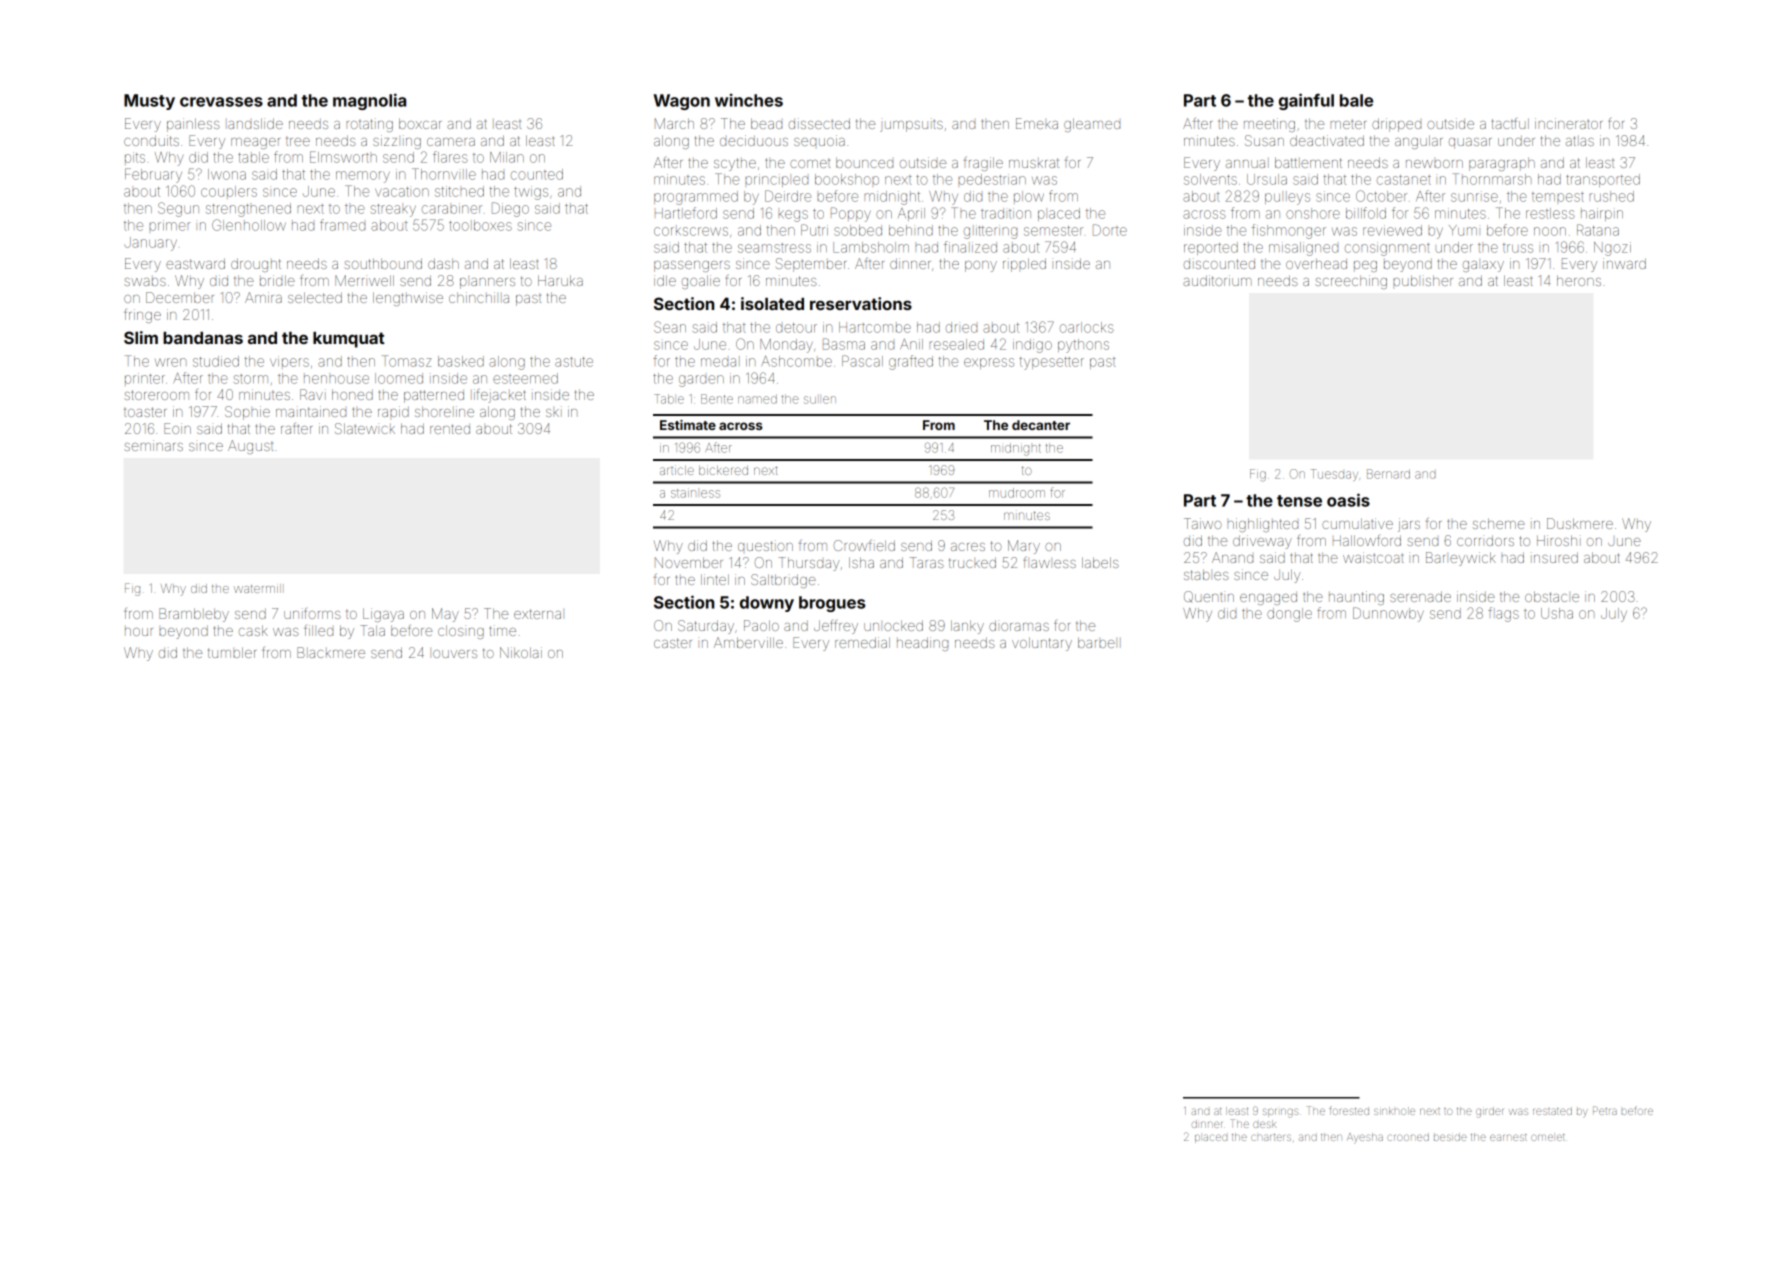 The height and width of the screenshot is (1261, 1783). Describe the element at coordinates (1050, 562) in the screenshot. I see `flawless` at that location.
